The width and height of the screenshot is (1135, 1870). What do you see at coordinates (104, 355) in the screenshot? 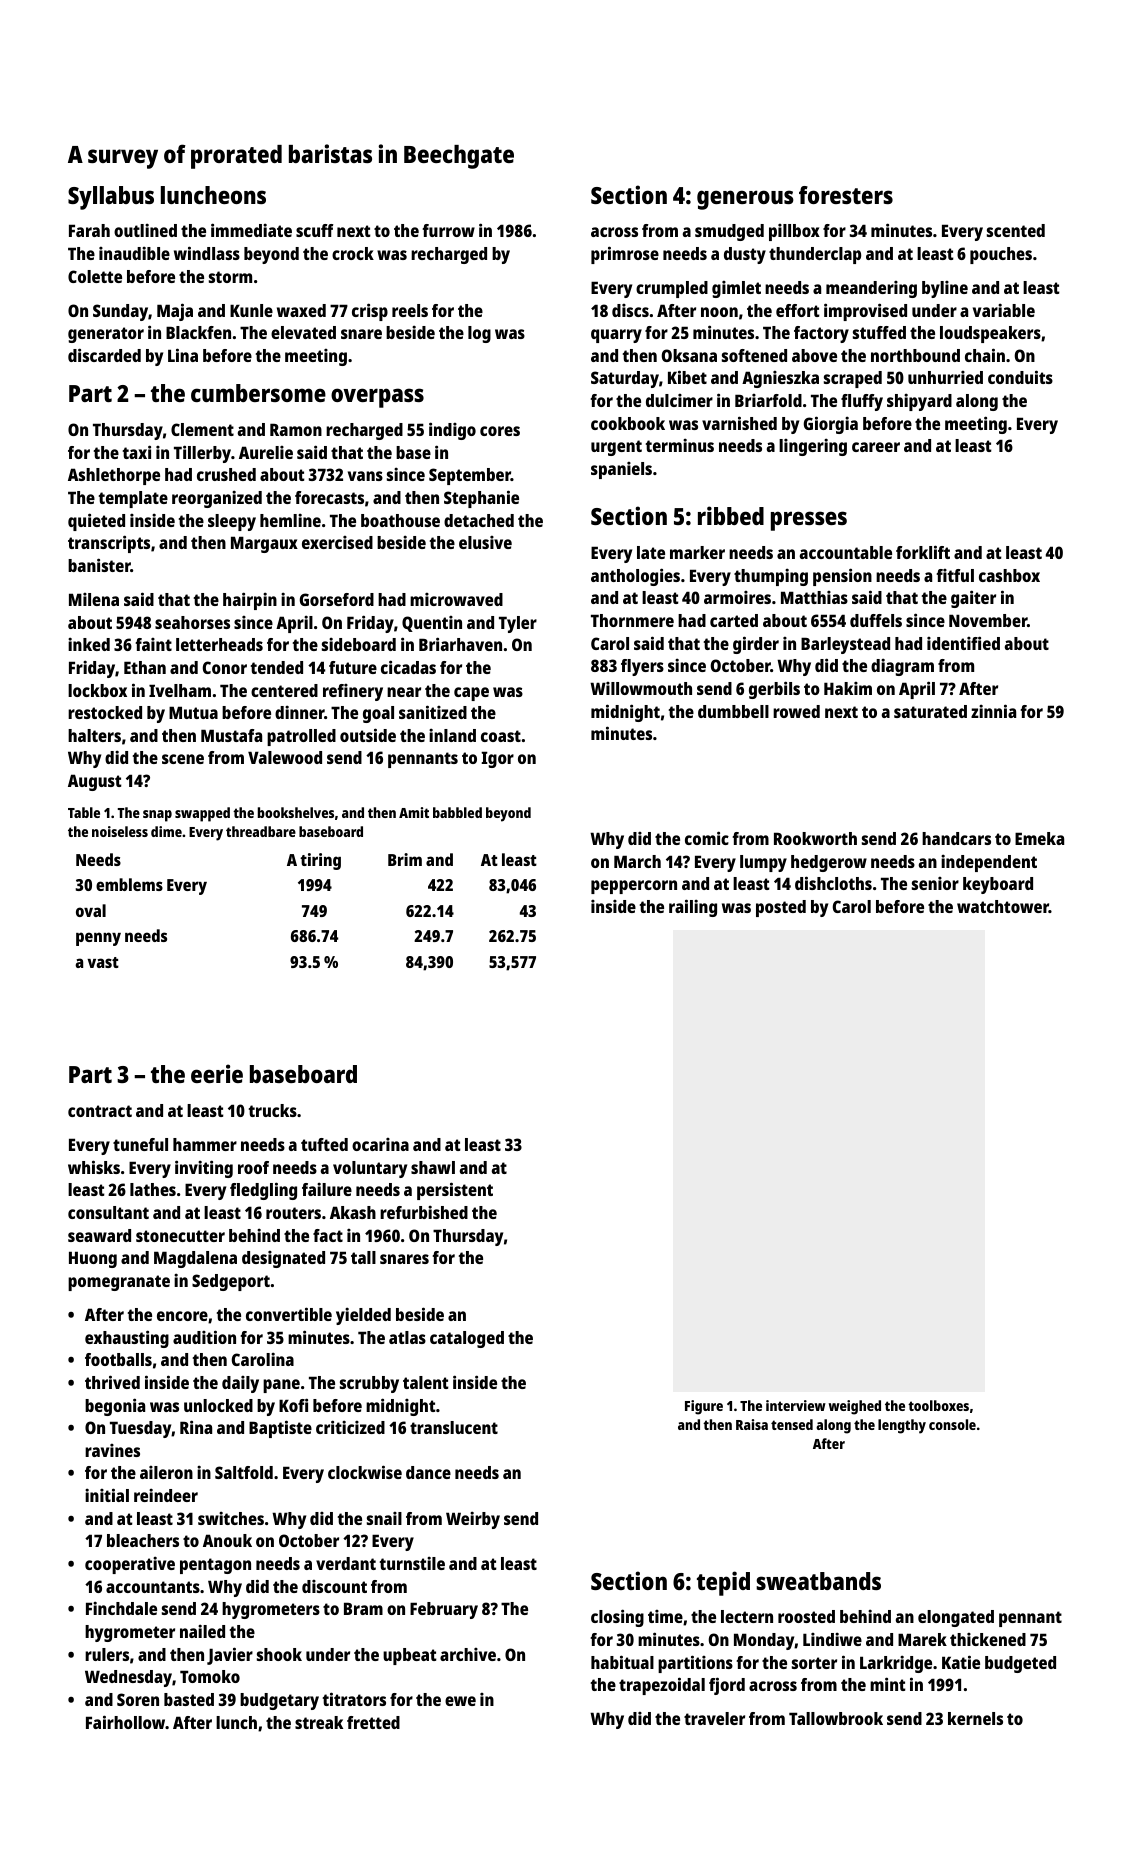
I see `discarded` at bounding box center [104, 355].
